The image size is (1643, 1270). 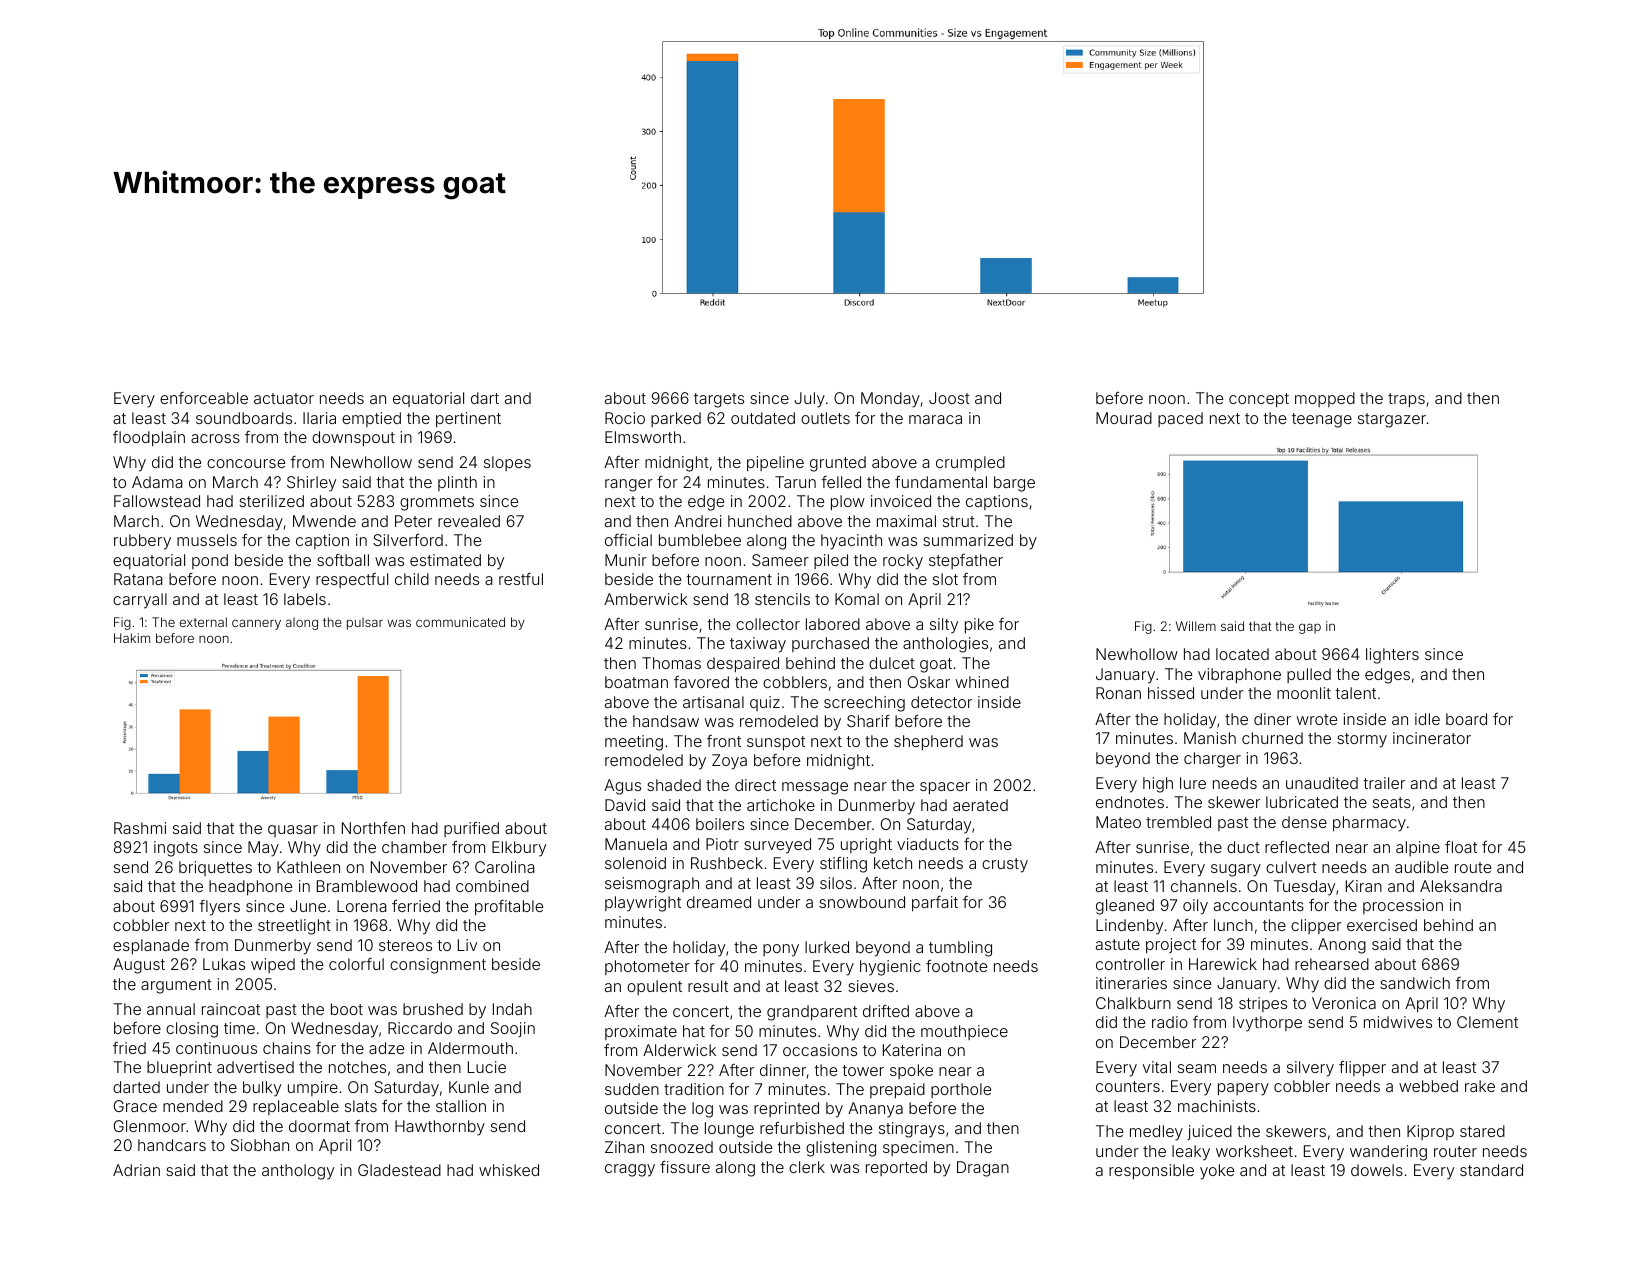 What do you see at coordinates (1310, 628) in the image?
I see `gap` at bounding box center [1310, 628].
